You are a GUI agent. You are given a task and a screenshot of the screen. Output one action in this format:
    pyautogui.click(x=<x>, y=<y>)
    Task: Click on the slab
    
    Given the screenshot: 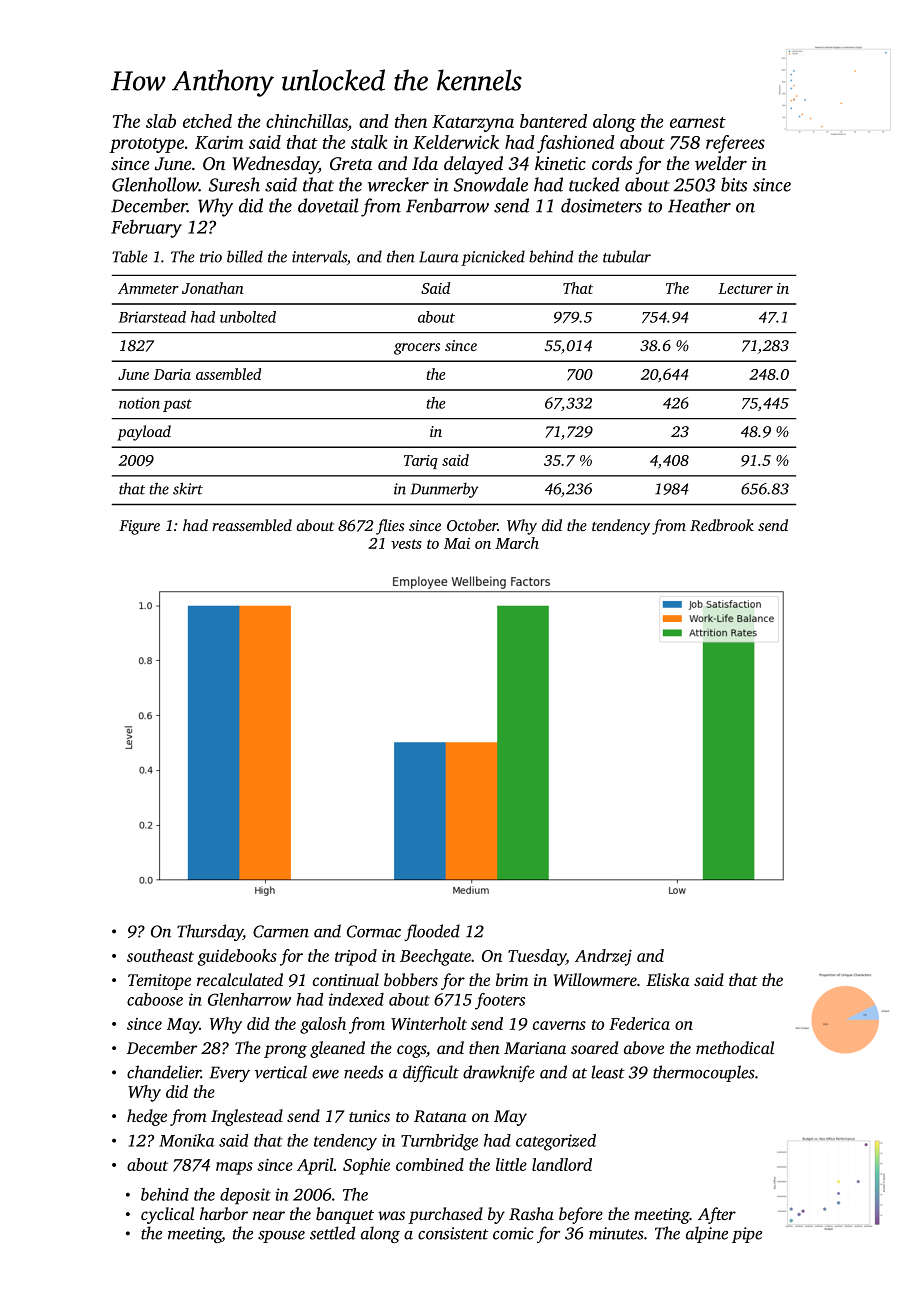 What is the action you would take?
    pyautogui.click(x=161, y=121)
